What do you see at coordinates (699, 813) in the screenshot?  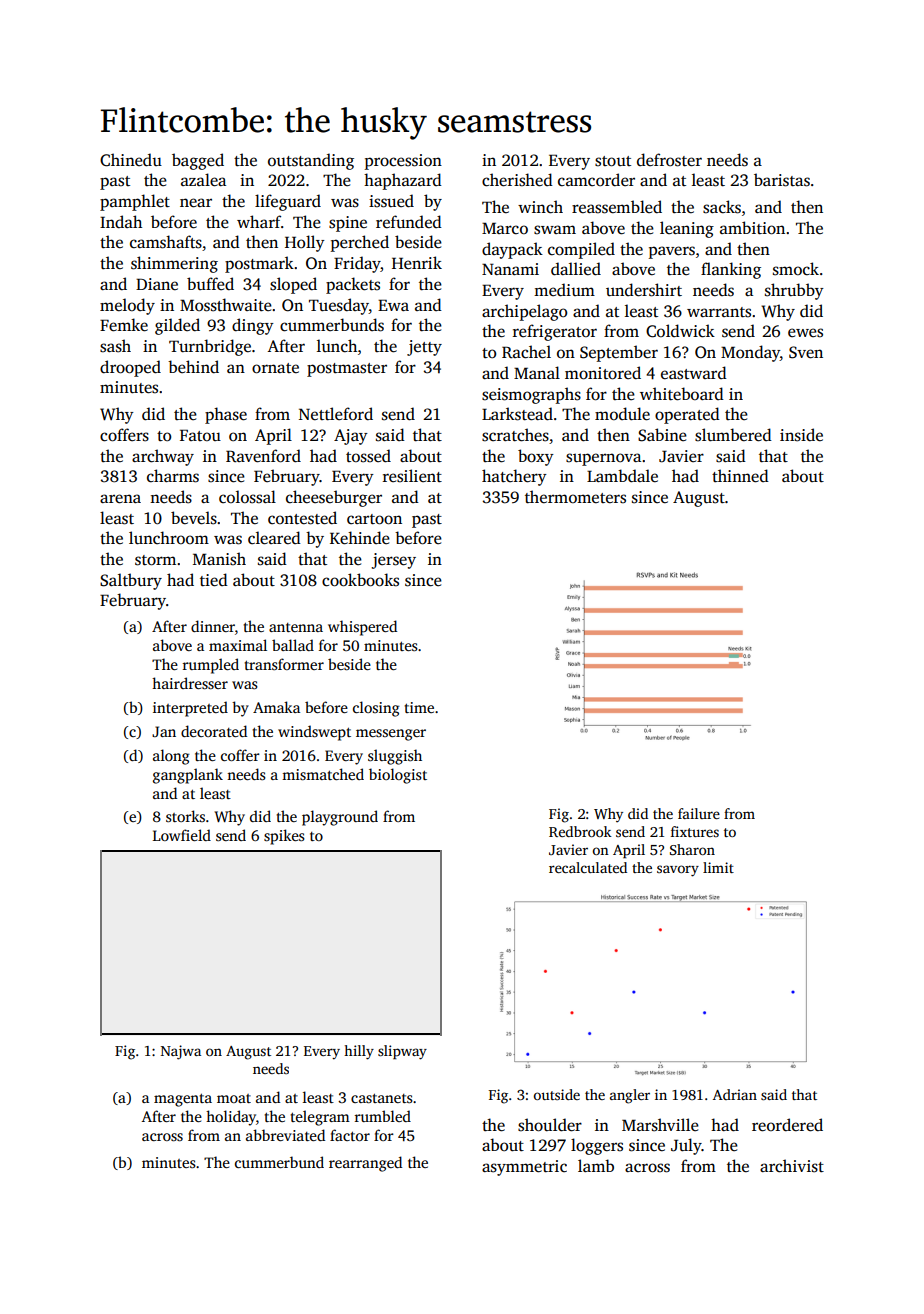 I see `failure` at bounding box center [699, 813].
